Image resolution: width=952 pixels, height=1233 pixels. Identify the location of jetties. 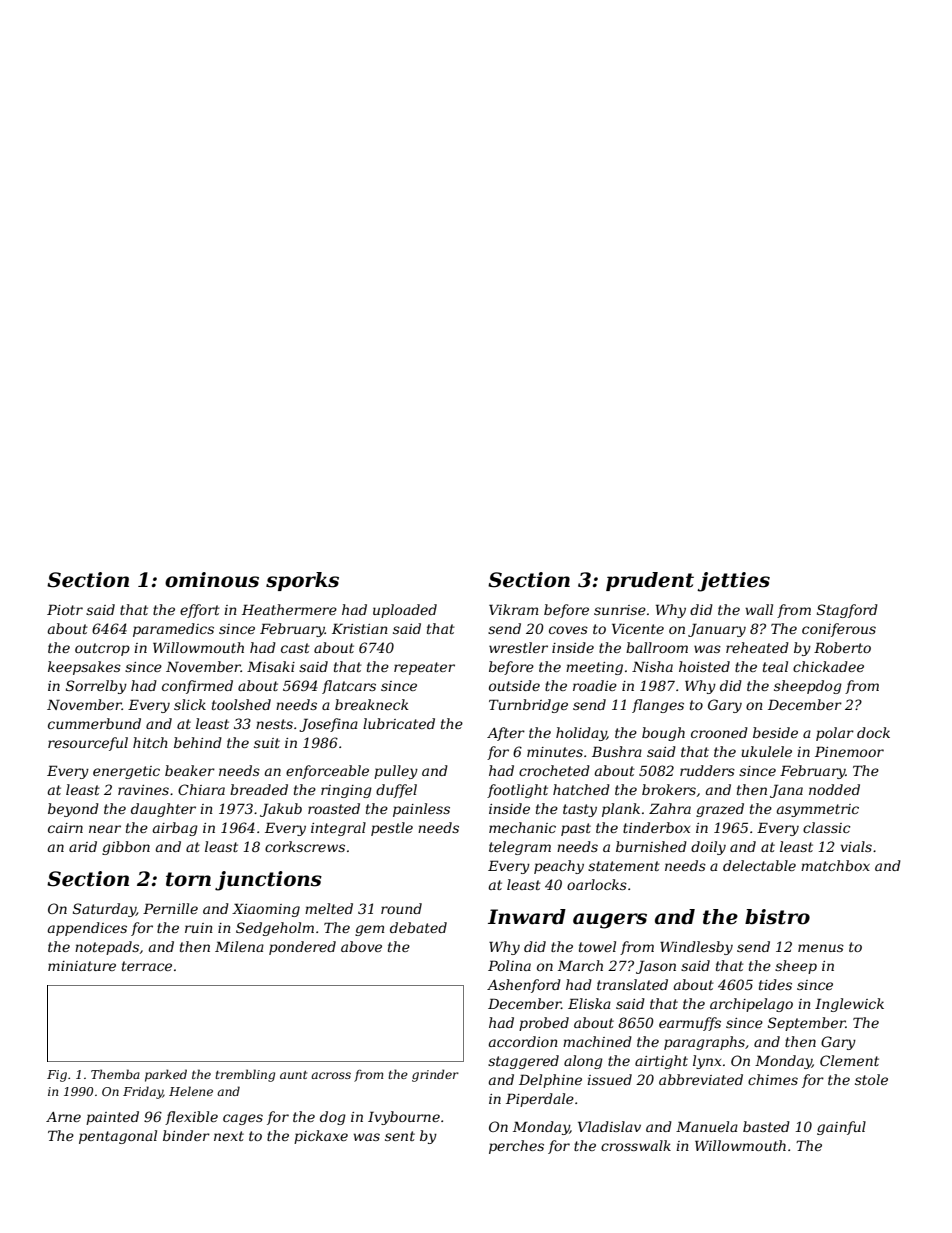
(733, 582).
